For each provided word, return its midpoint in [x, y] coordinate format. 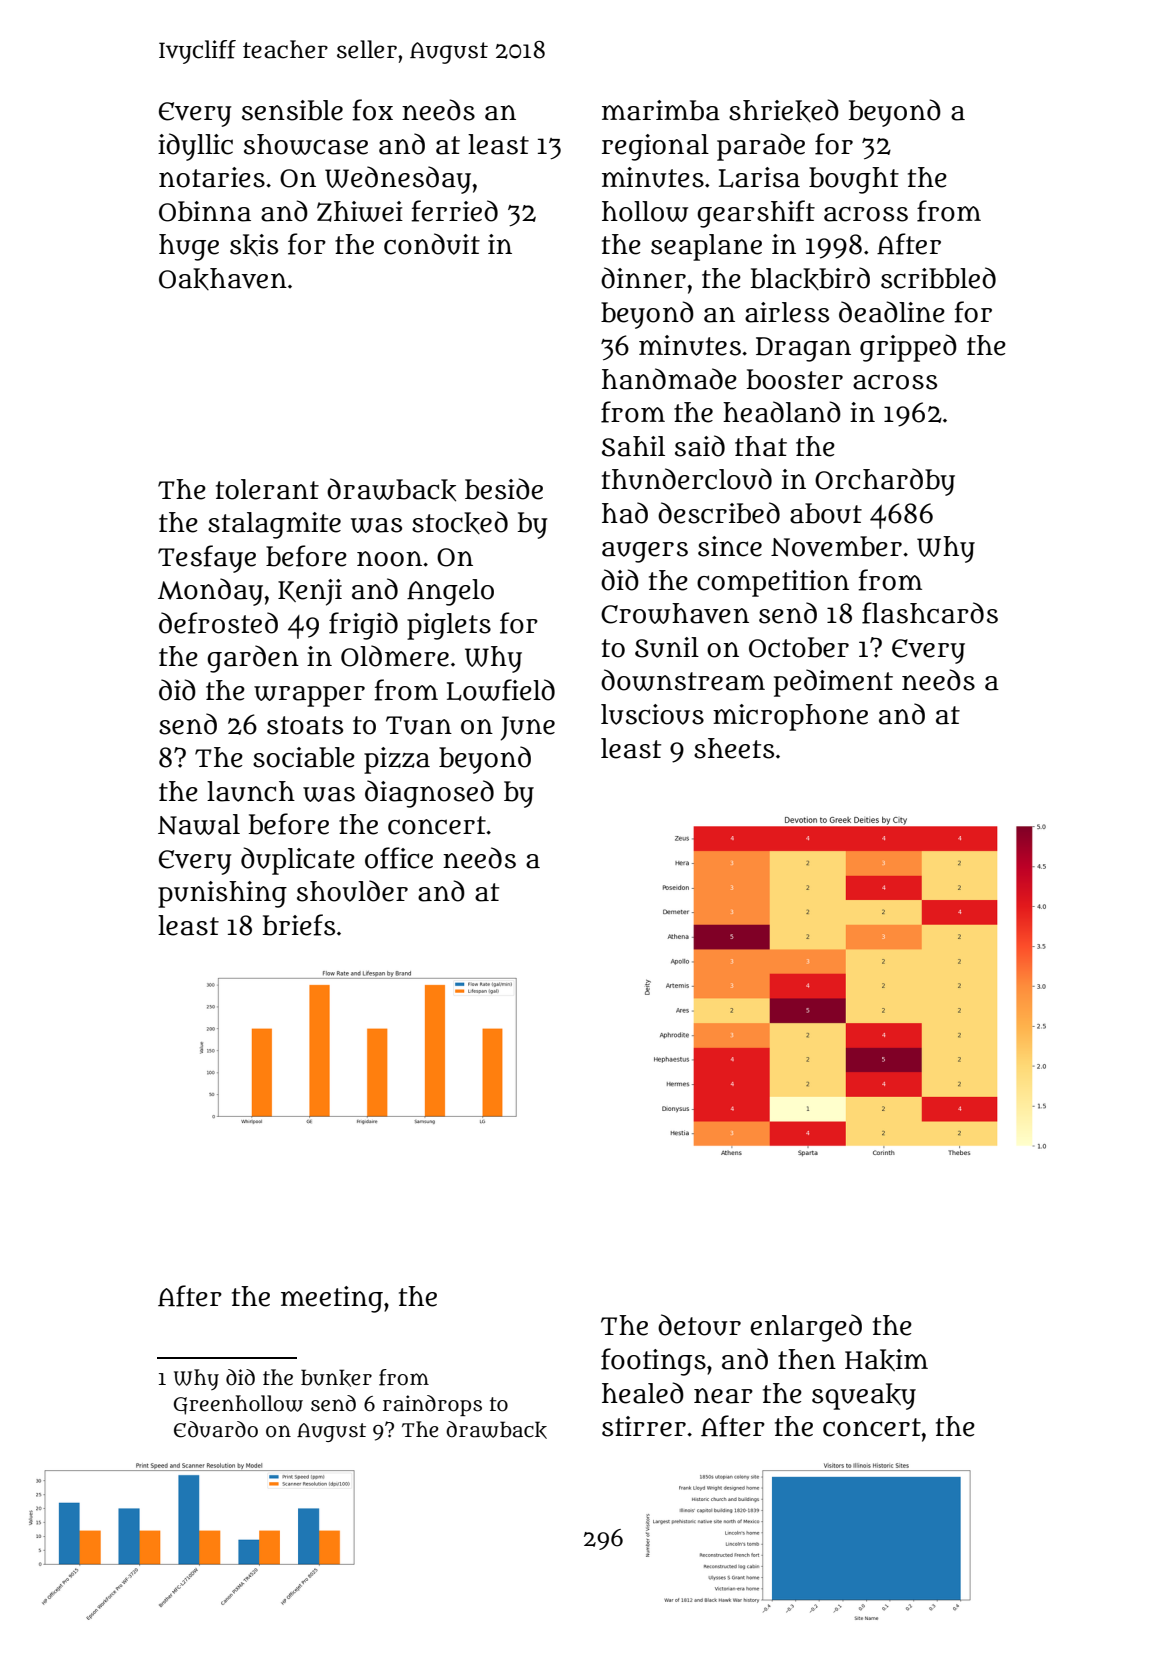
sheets [734, 748]
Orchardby [885, 482]
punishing [222, 894]
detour [699, 1325]
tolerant [267, 489]
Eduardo [216, 1429]
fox [372, 110]
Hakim [886, 1360]
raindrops [432, 1405]
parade [761, 147]
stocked [460, 522]
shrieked [784, 110]
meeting [332, 1299]
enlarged [806, 1328]
